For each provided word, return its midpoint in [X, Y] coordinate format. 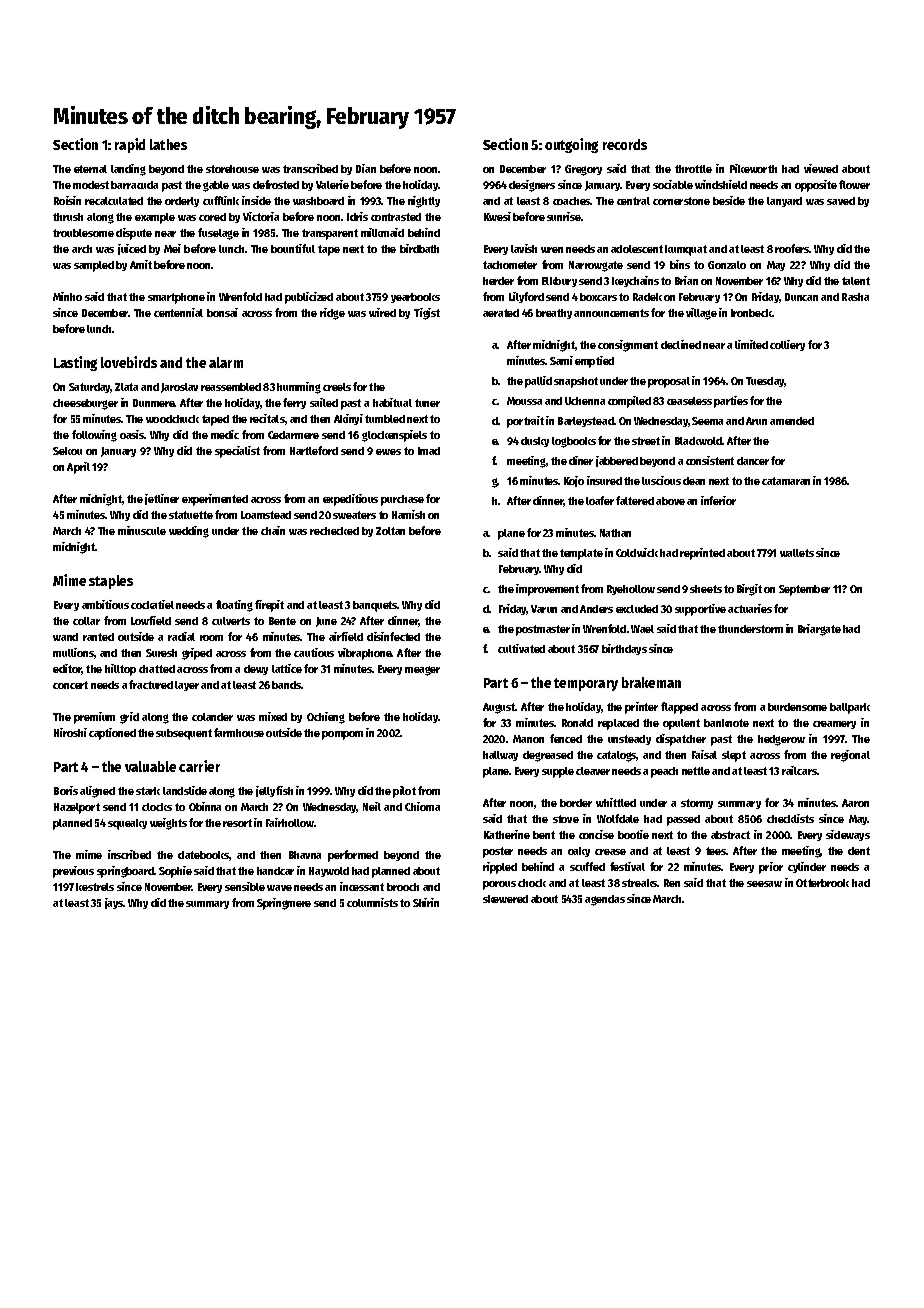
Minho [67, 296]
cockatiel [152, 604]
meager [422, 671]
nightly [424, 202]
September [804, 590]
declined [681, 344]
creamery [834, 725]
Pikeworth [753, 168]
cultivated [521, 648]
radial [181, 636]
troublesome [83, 233]
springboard [125, 872]
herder [498, 281]
